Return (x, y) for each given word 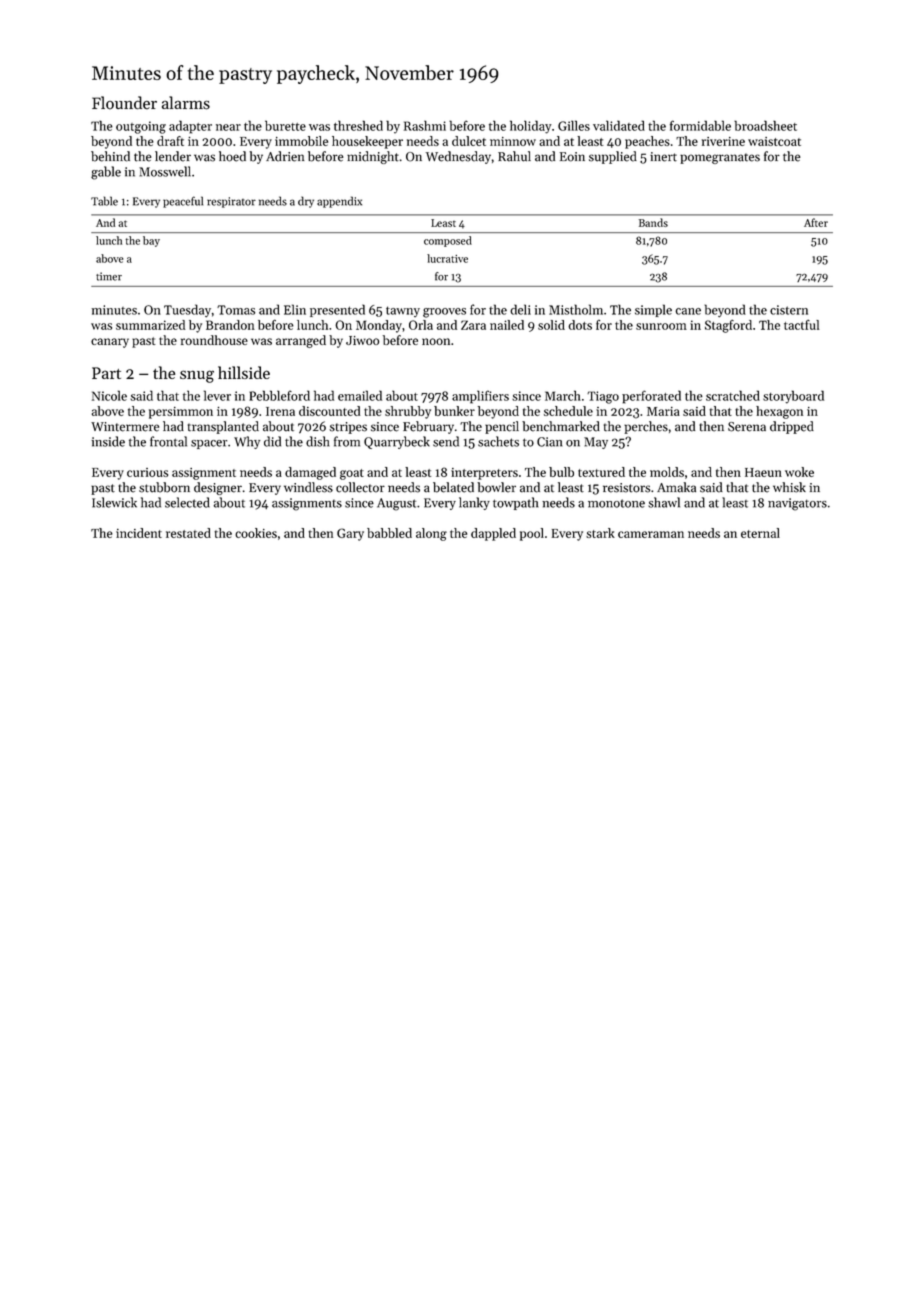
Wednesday (458, 157)
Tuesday (187, 310)
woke (799, 472)
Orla (421, 325)
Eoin (572, 157)
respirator (231, 202)
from (347, 441)
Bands (653, 222)
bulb (561, 472)
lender (173, 156)
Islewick (114, 502)
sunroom (661, 326)
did (272, 441)
